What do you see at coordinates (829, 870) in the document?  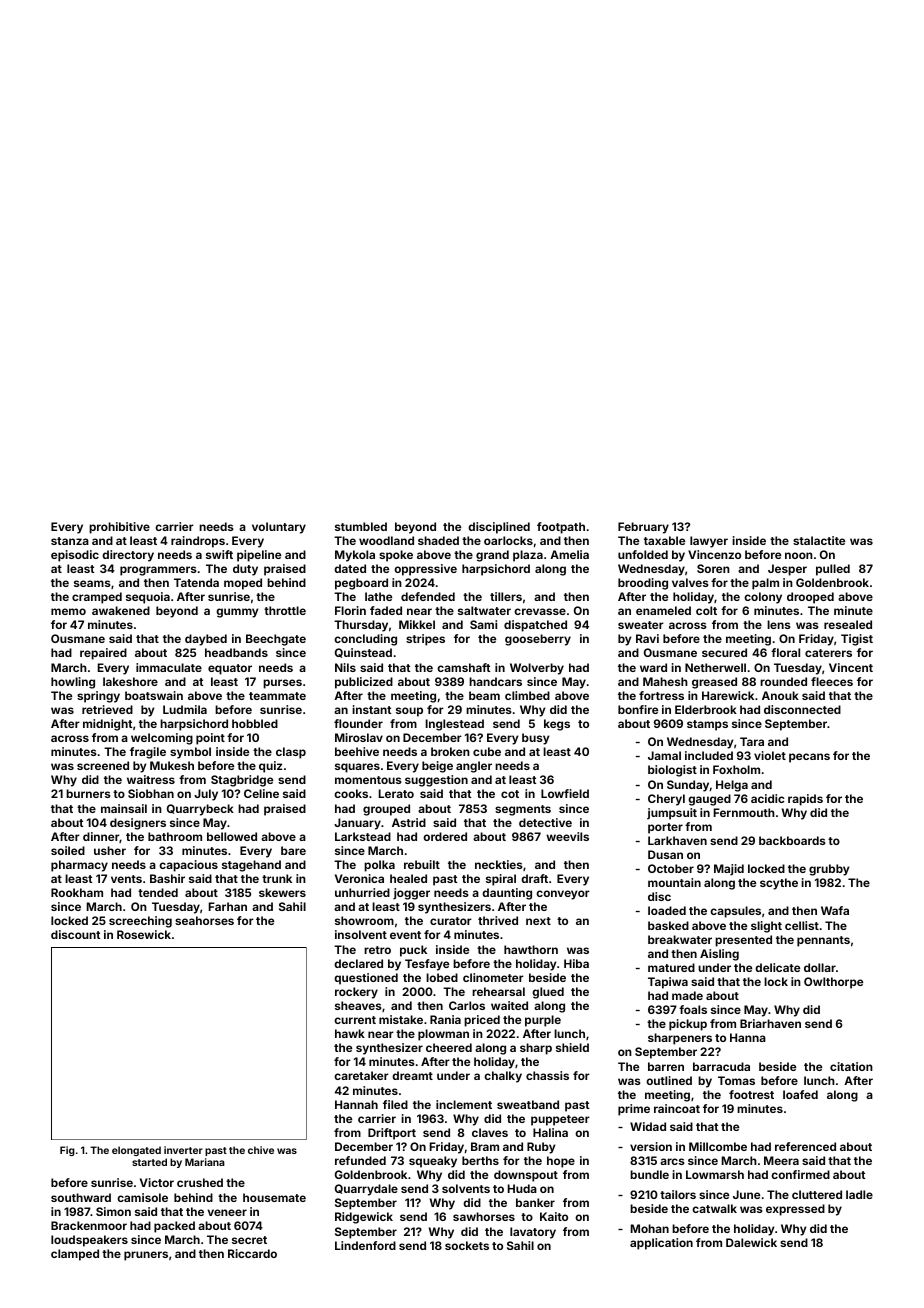 I see `grubby` at bounding box center [829, 870].
